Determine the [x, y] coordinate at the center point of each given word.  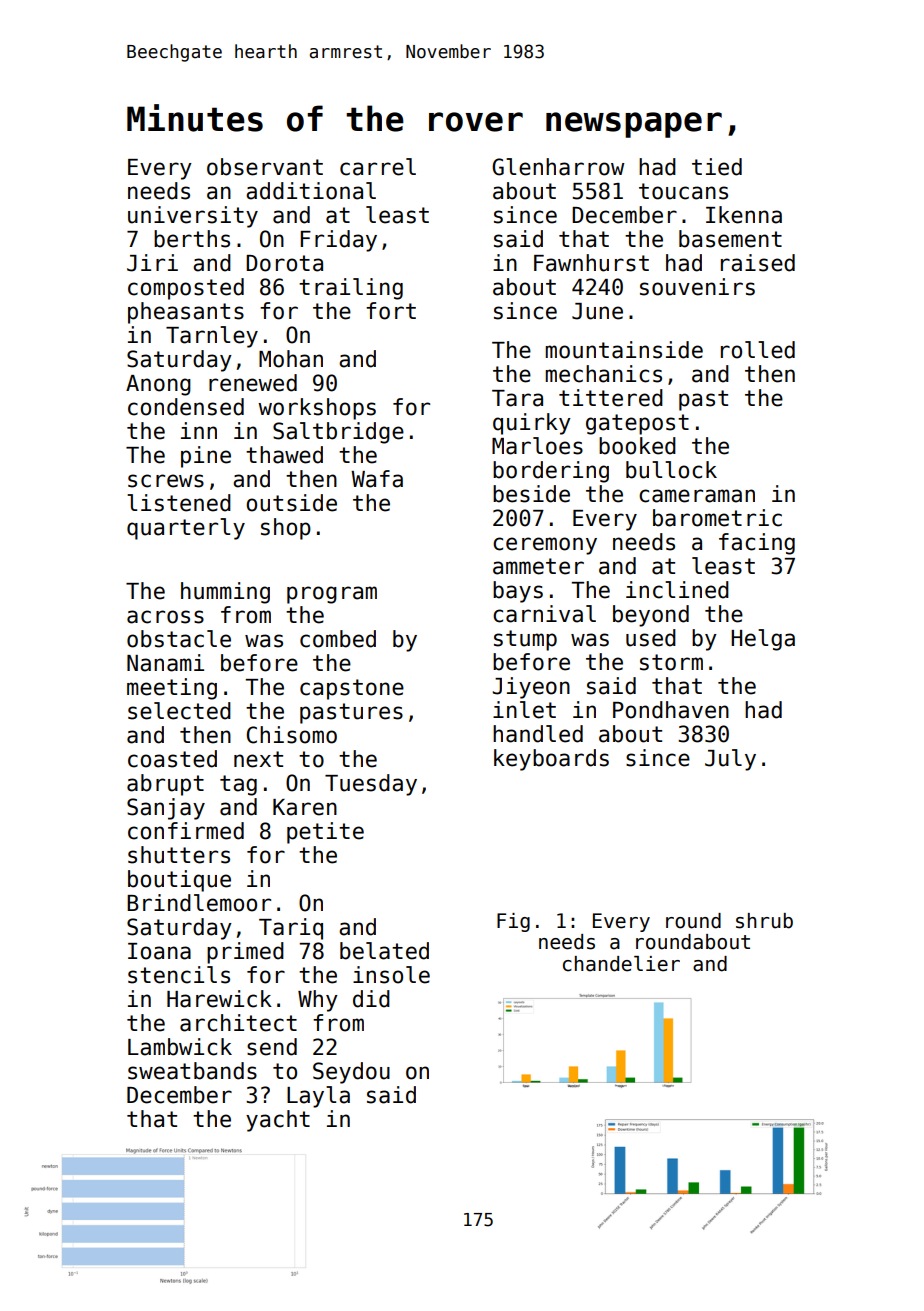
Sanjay [166, 809]
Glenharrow [558, 167]
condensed [186, 407]
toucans [683, 191]
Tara [517, 398]
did [371, 999]
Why [318, 1001]
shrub [764, 921]
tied [717, 167]
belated [384, 951]
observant [265, 167]
